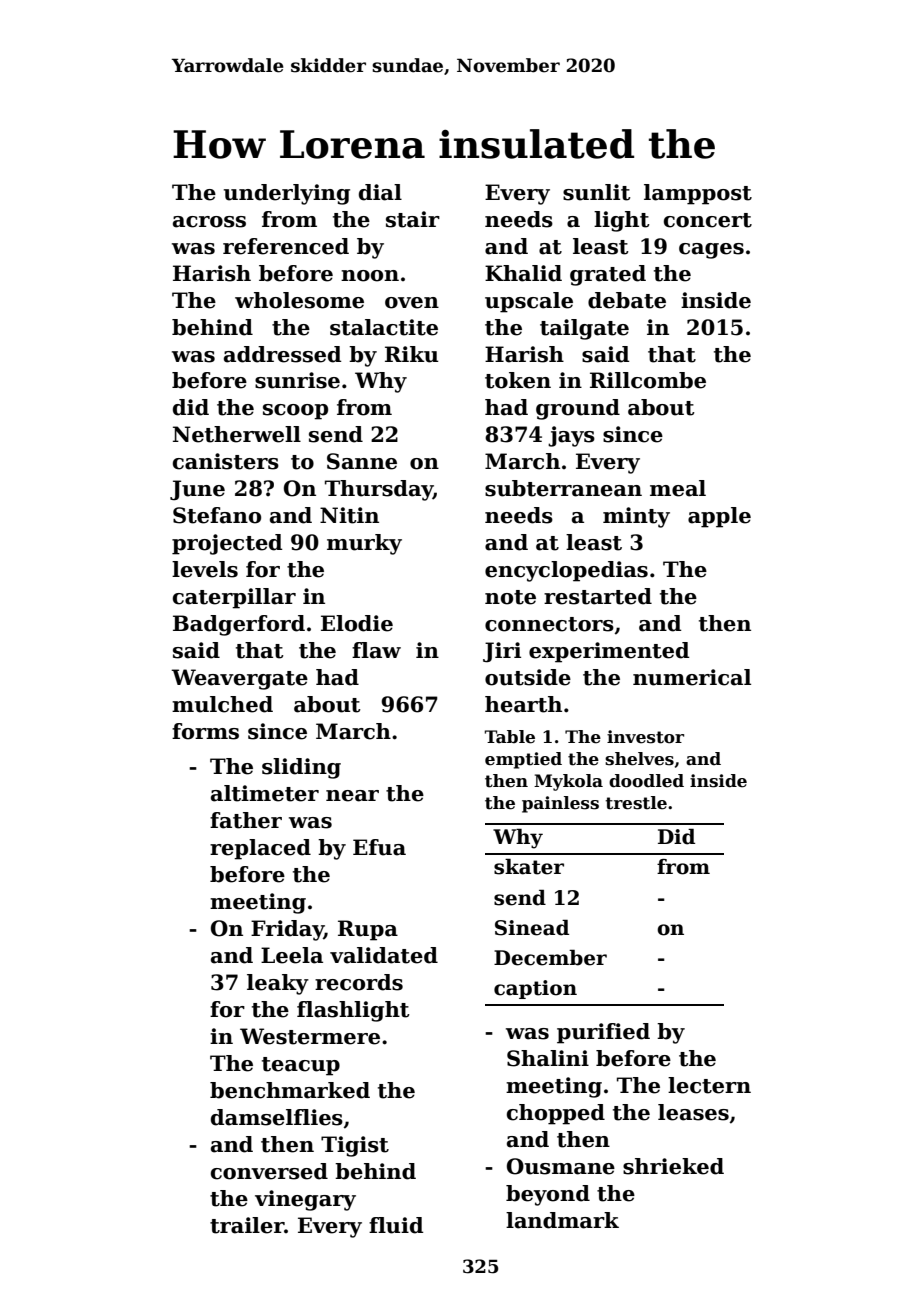  I want to click on dial, so click(380, 192).
